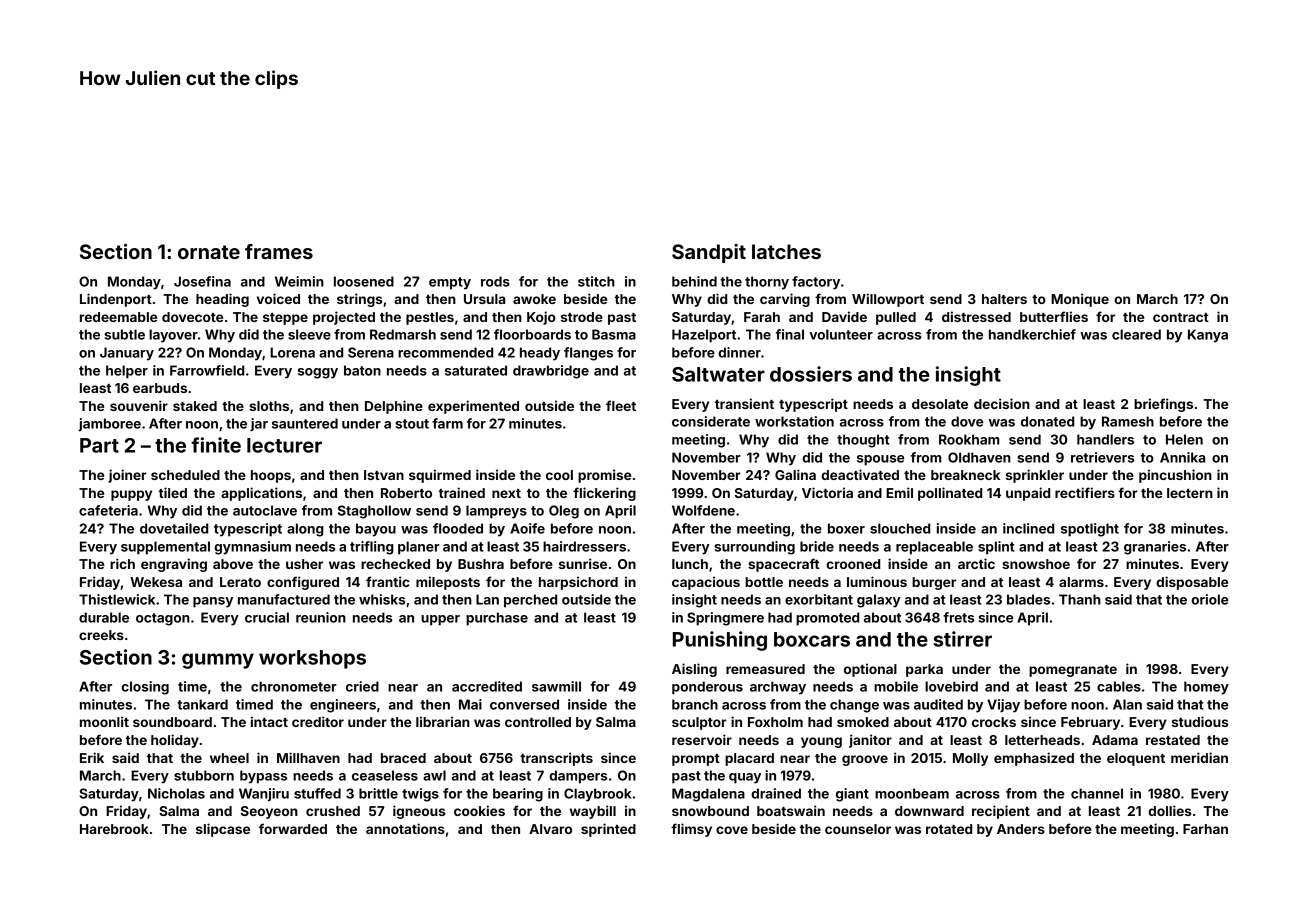  Describe the element at coordinates (584, 546) in the page. I see `hairdressers` at that location.
